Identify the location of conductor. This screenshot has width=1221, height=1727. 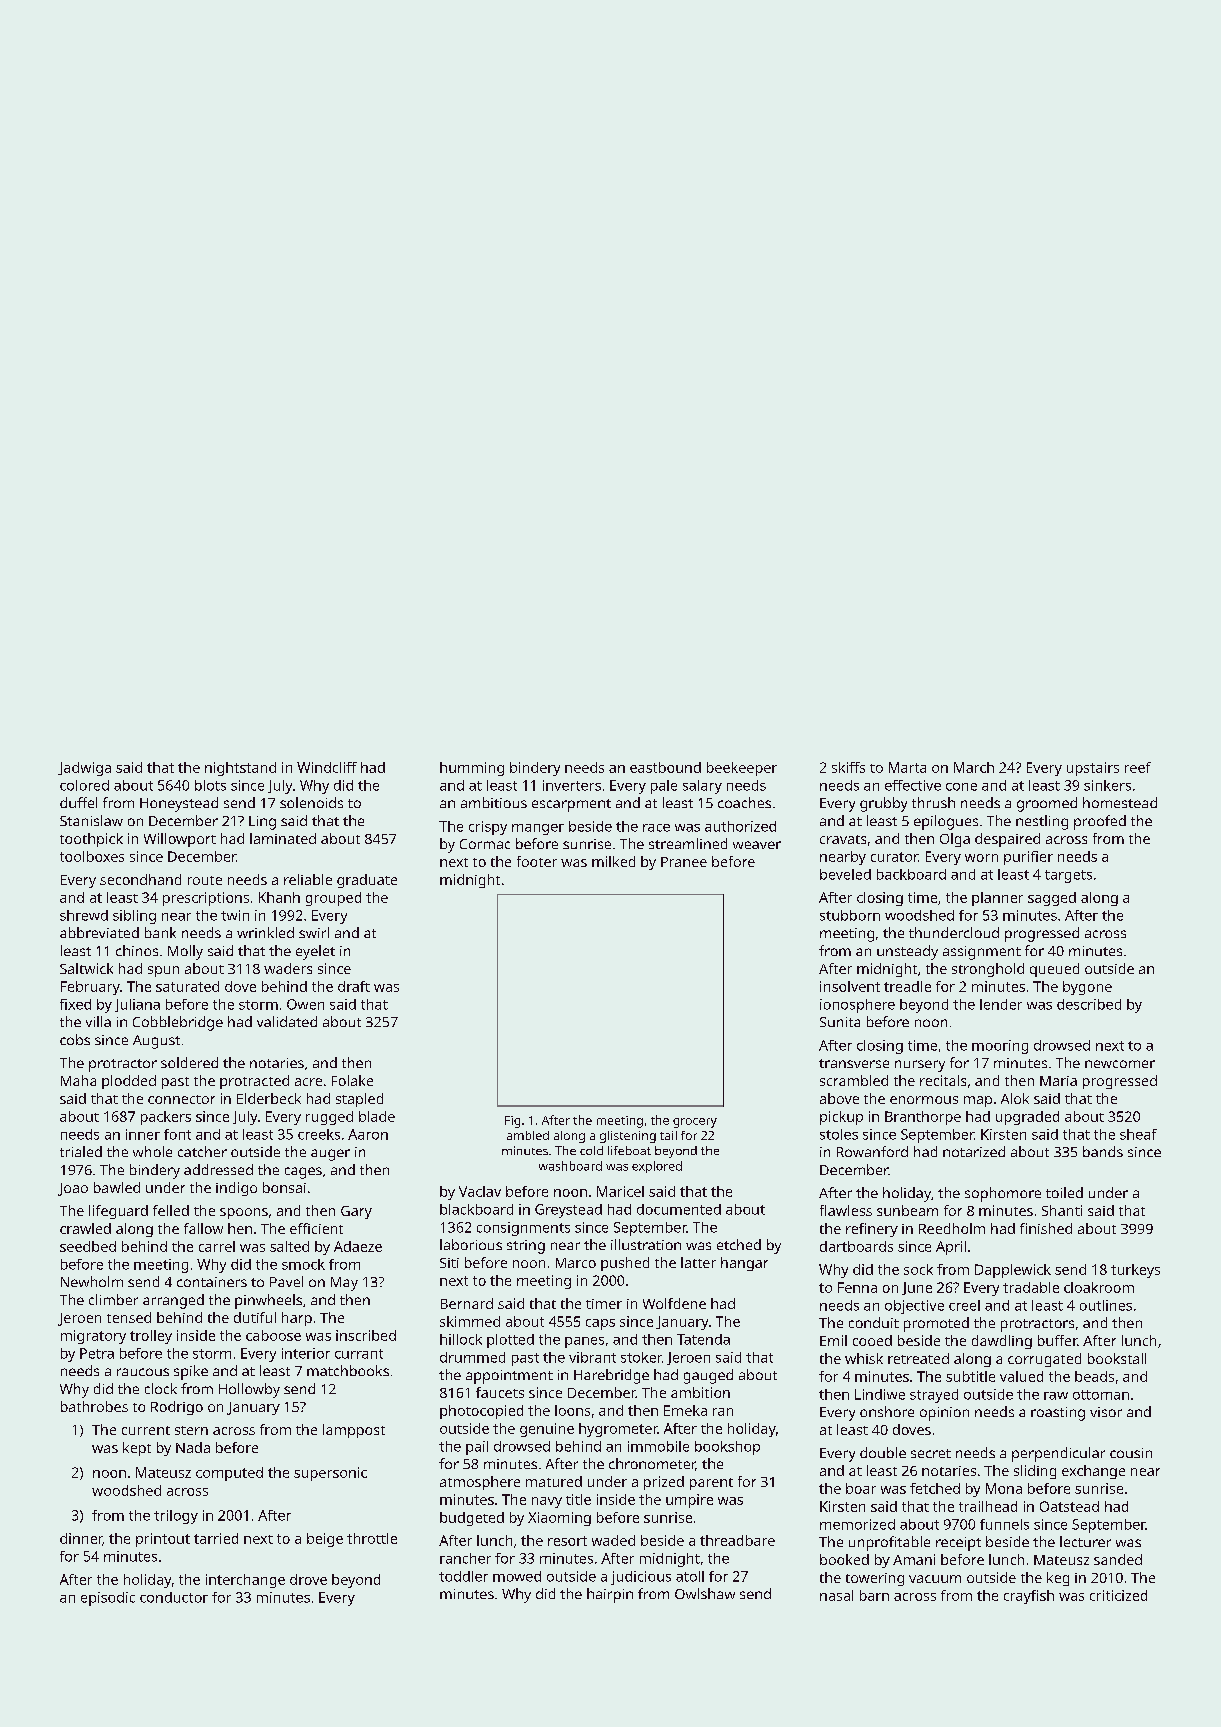
(174, 1597).
